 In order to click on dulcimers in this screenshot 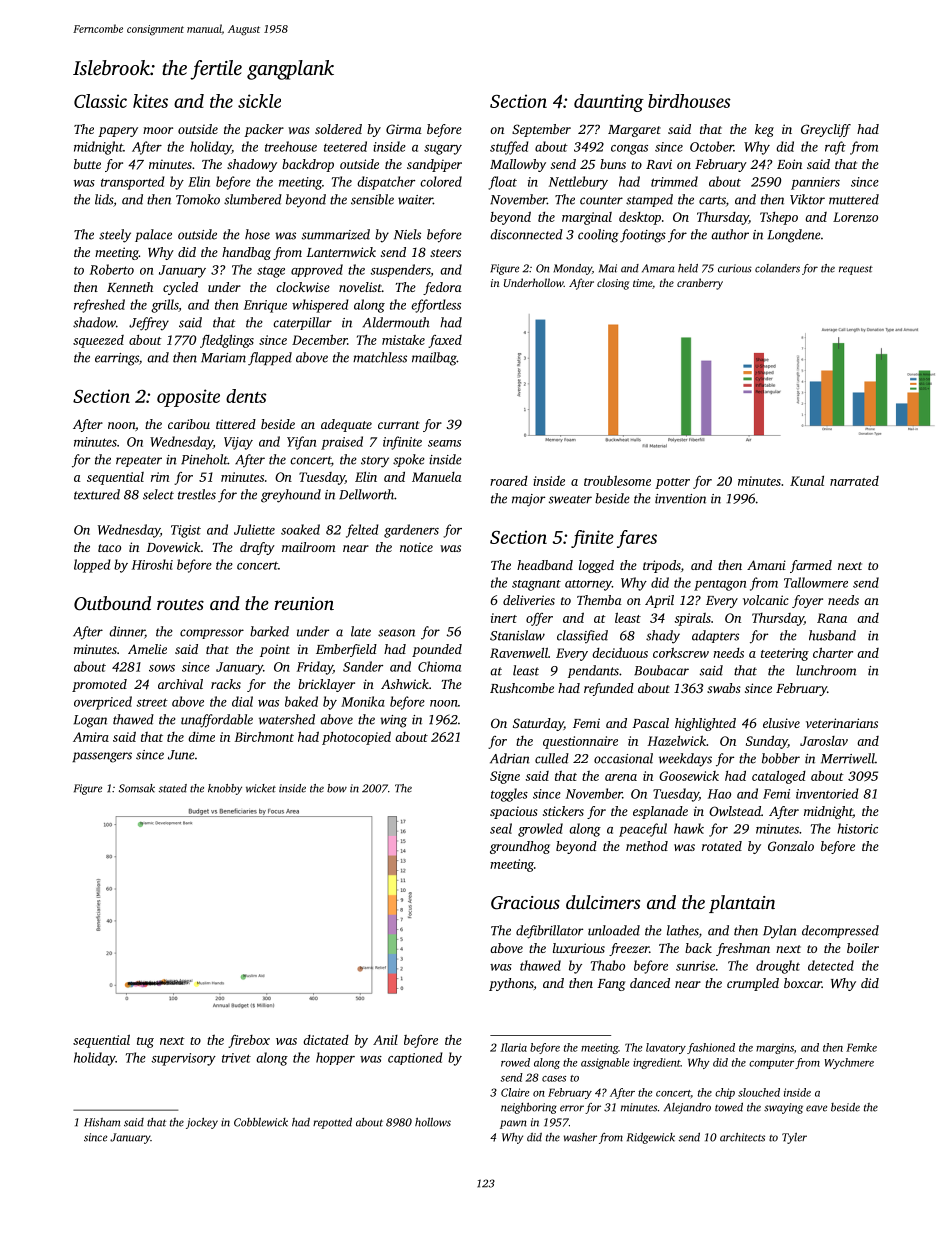, I will do `click(603, 902)`.
